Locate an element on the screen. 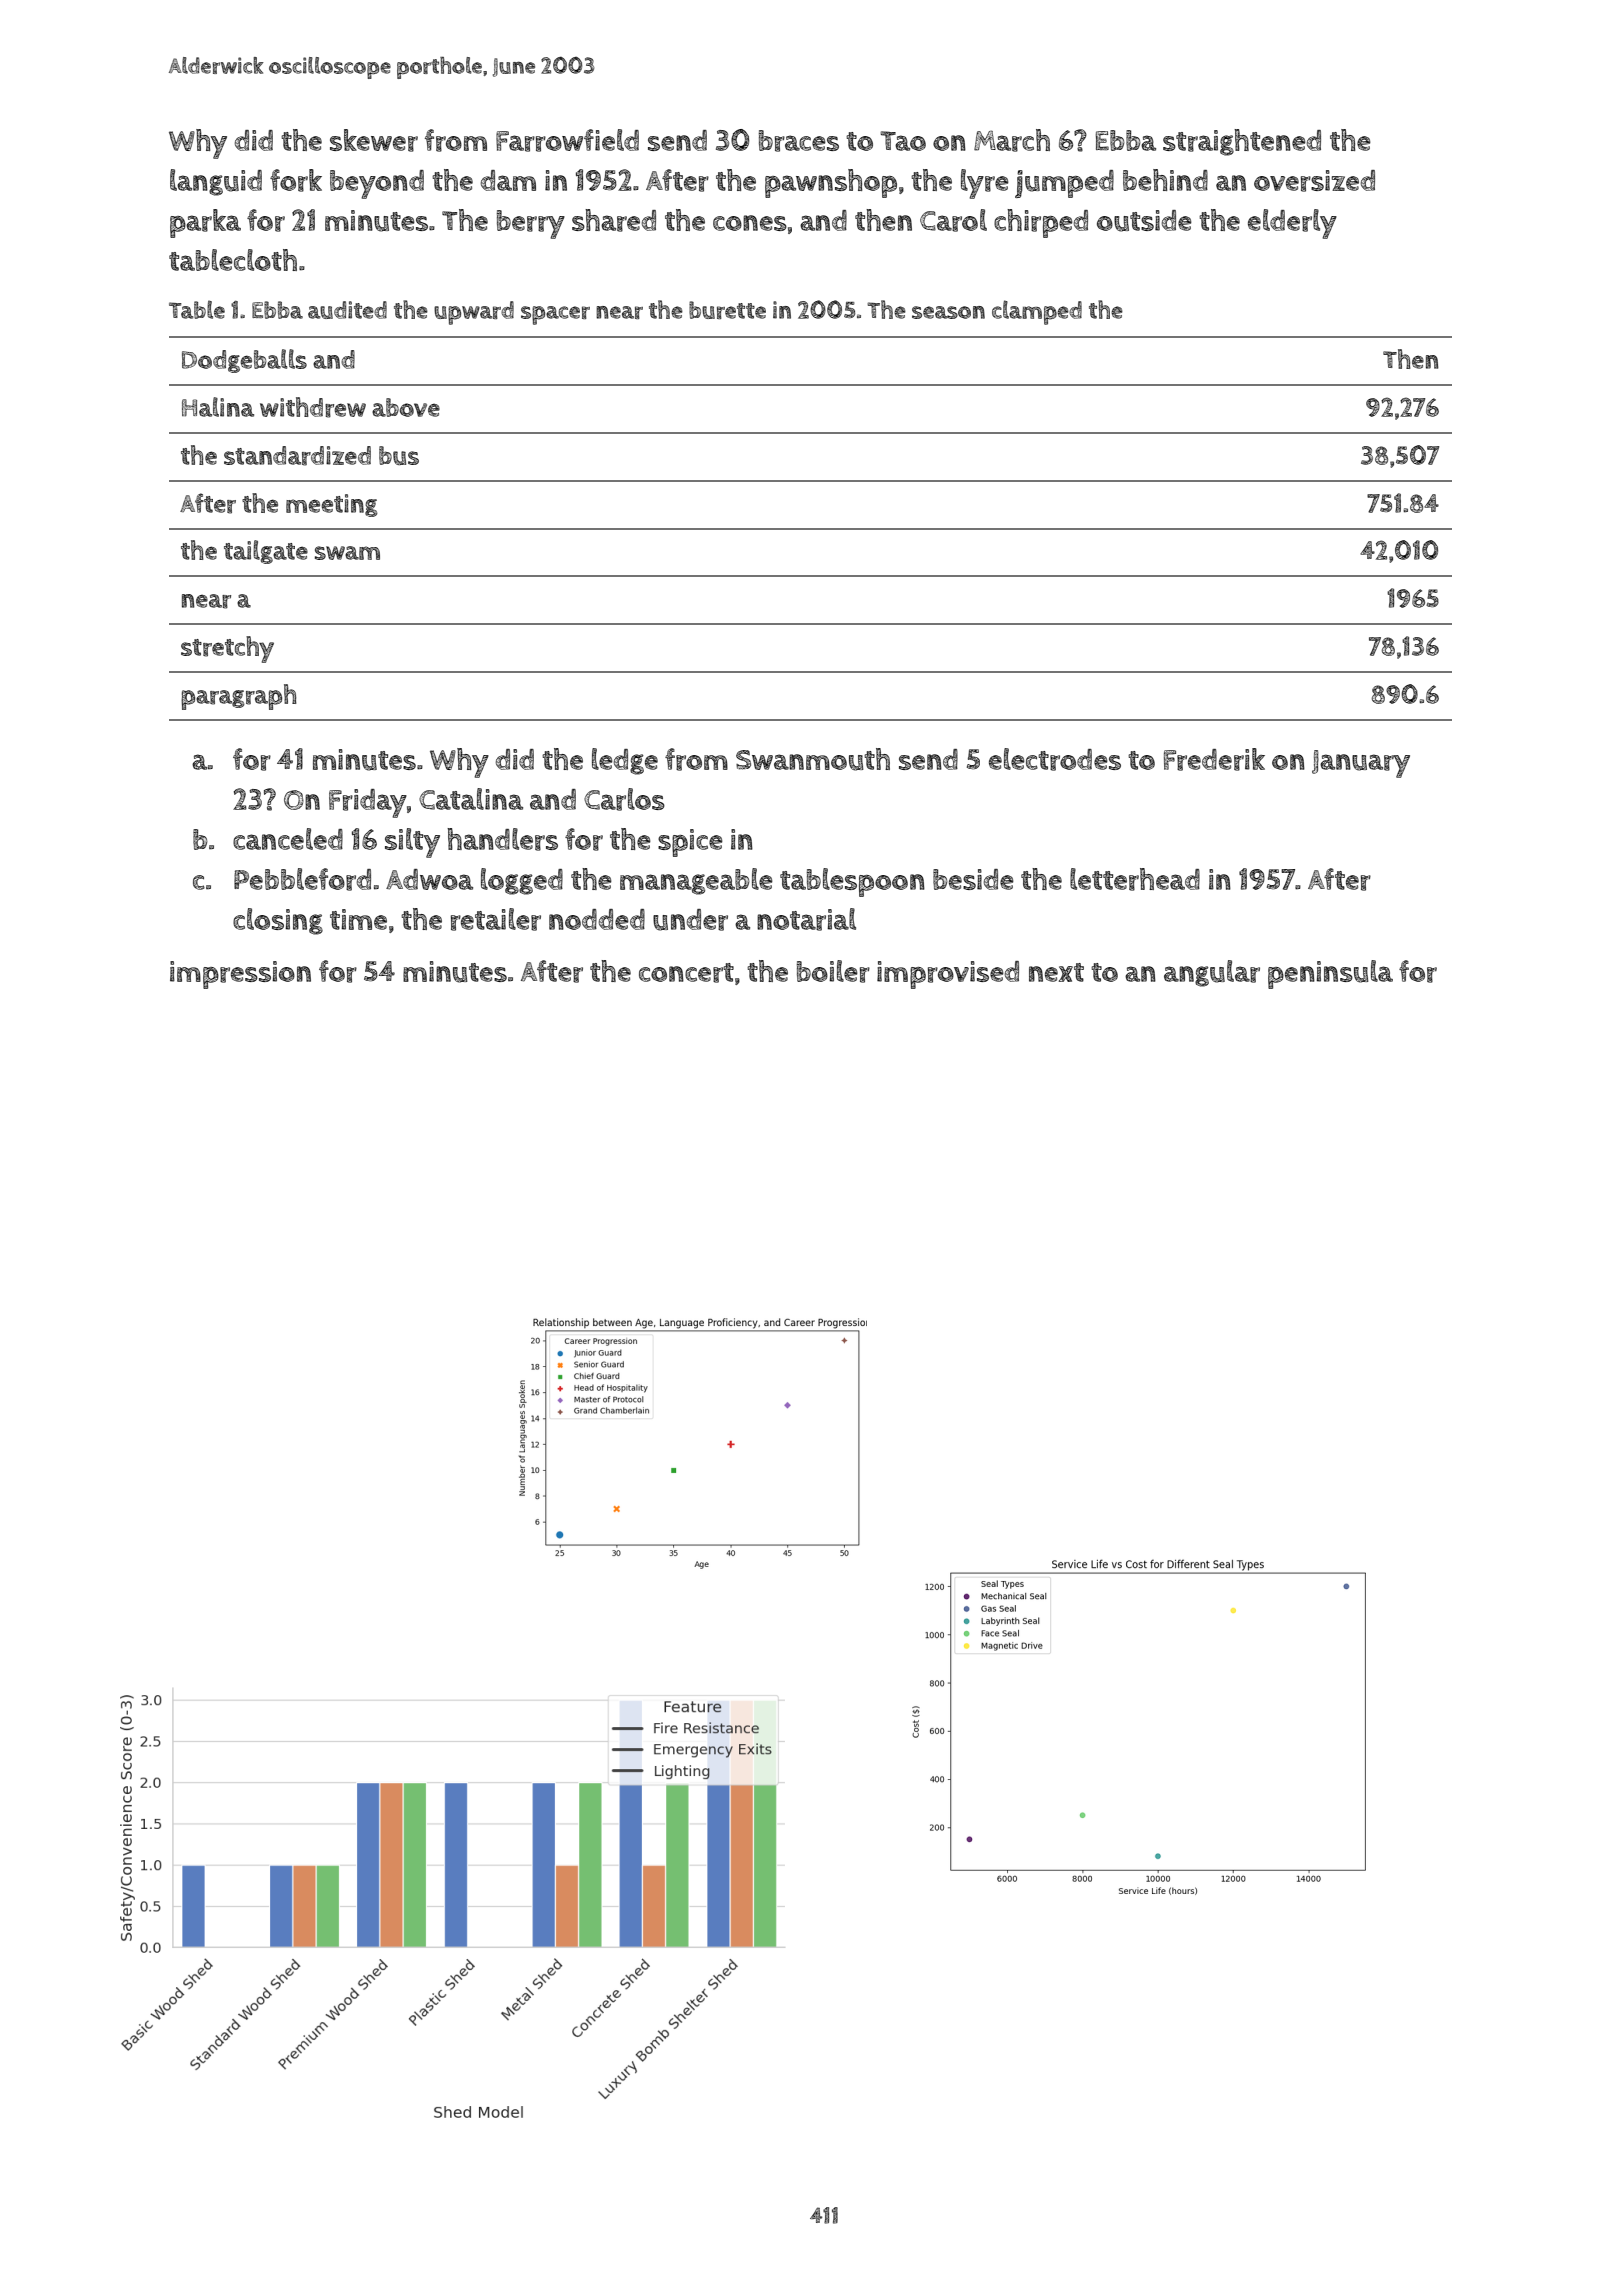 Image resolution: width=1620 pixels, height=2292 pixels. impression is located at coordinates (240, 975).
